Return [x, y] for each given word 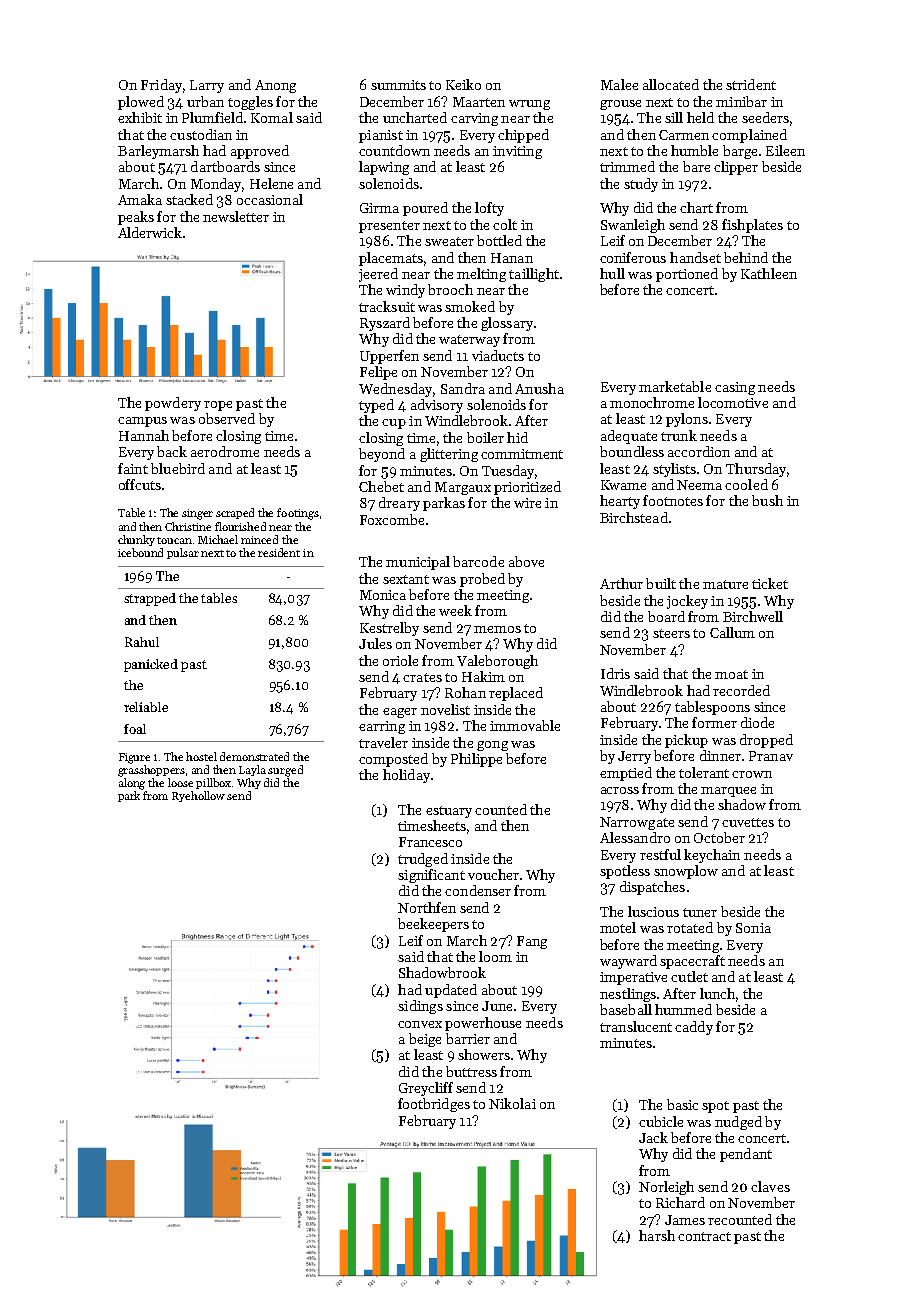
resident [279, 552]
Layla [252, 770]
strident [751, 84]
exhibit [140, 117]
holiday [406, 776]
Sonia [753, 928]
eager [400, 713]
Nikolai [512, 1103]
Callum [732, 632]
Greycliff [426, 1089]
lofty [489, 209]
